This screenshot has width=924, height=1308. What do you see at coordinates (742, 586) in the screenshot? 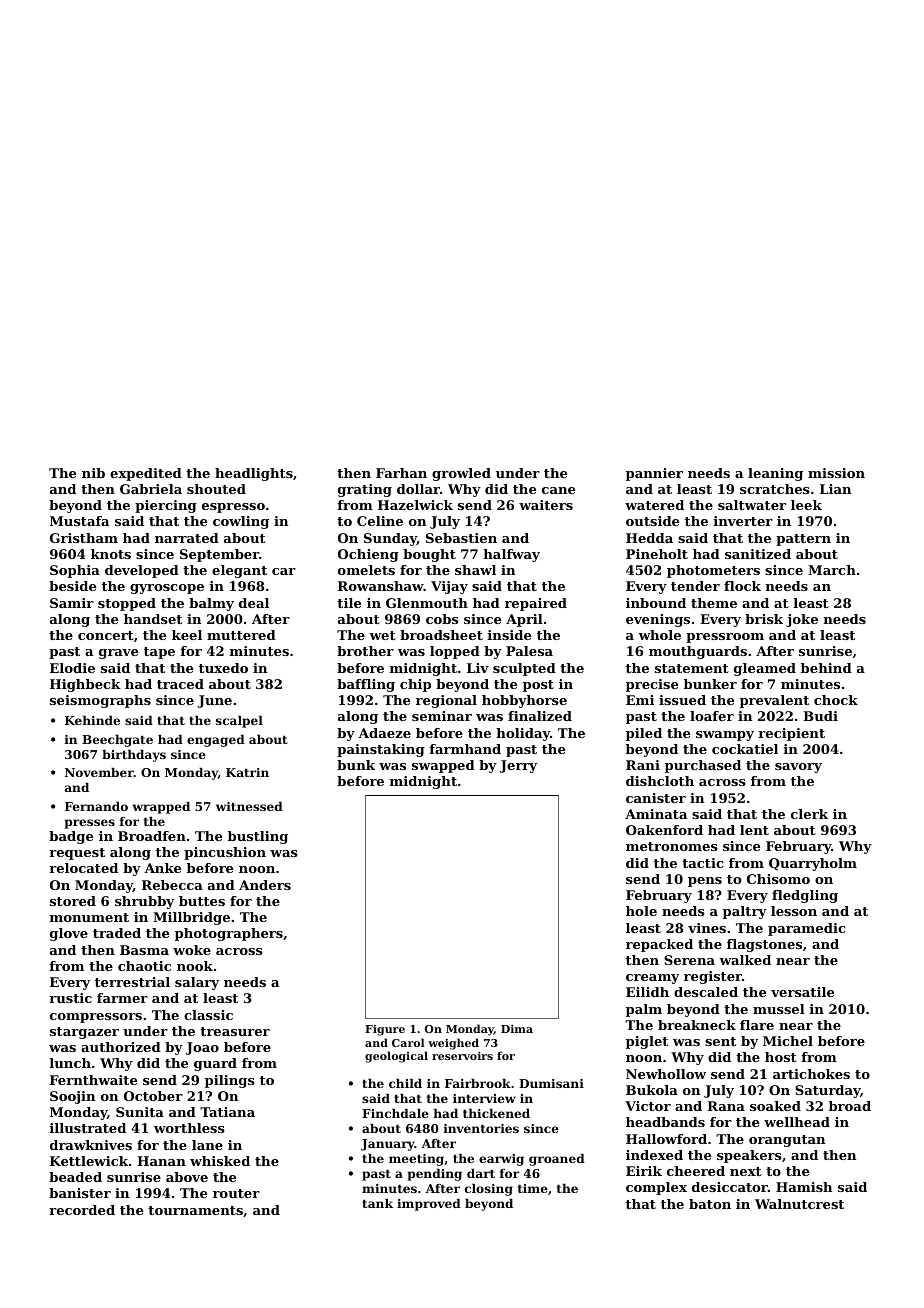
I see `flock` at bounding box center [742, 586].
